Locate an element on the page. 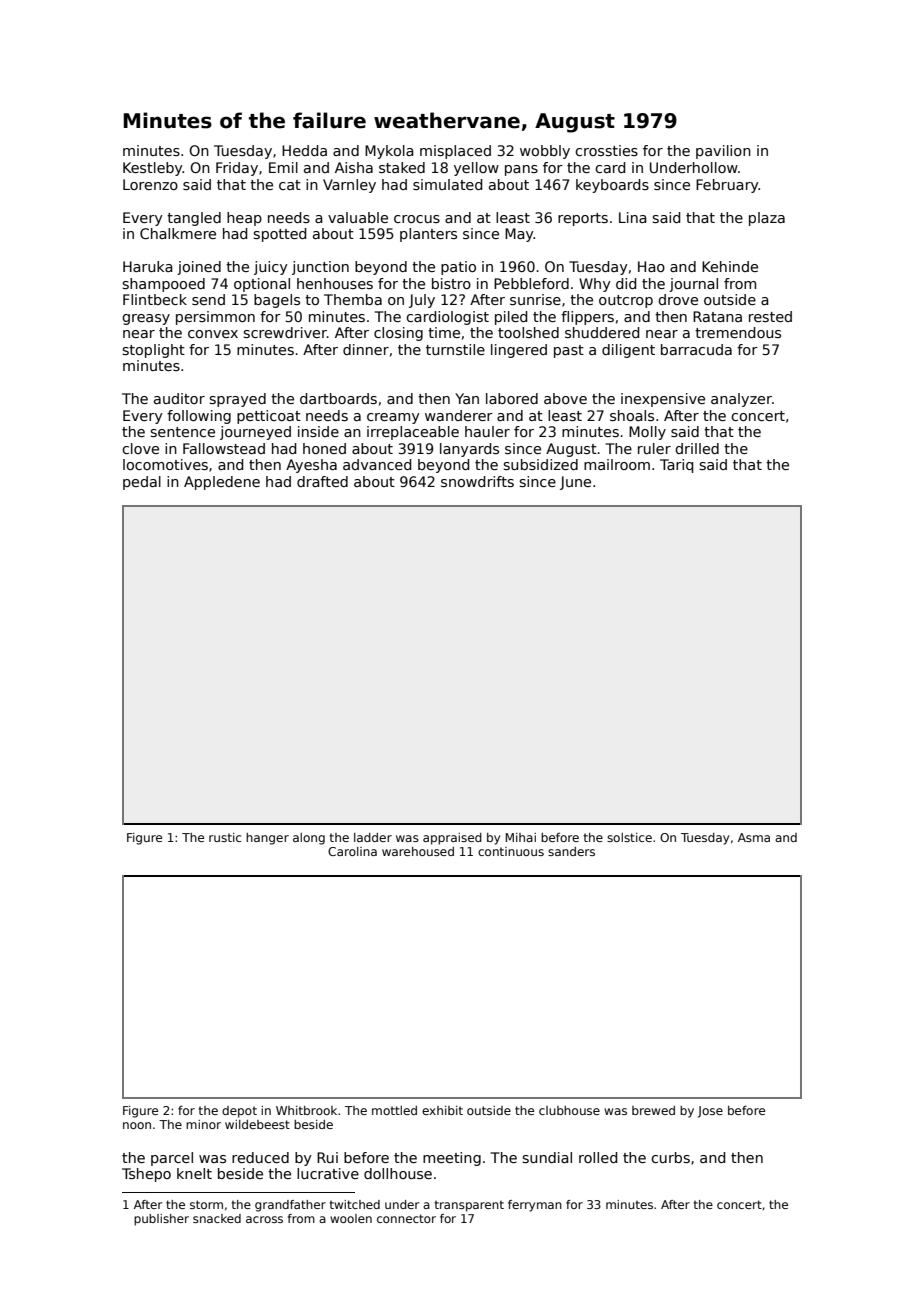 The height and width of the image is (1308, 924). Asma is located at coordinates (754, 837).
